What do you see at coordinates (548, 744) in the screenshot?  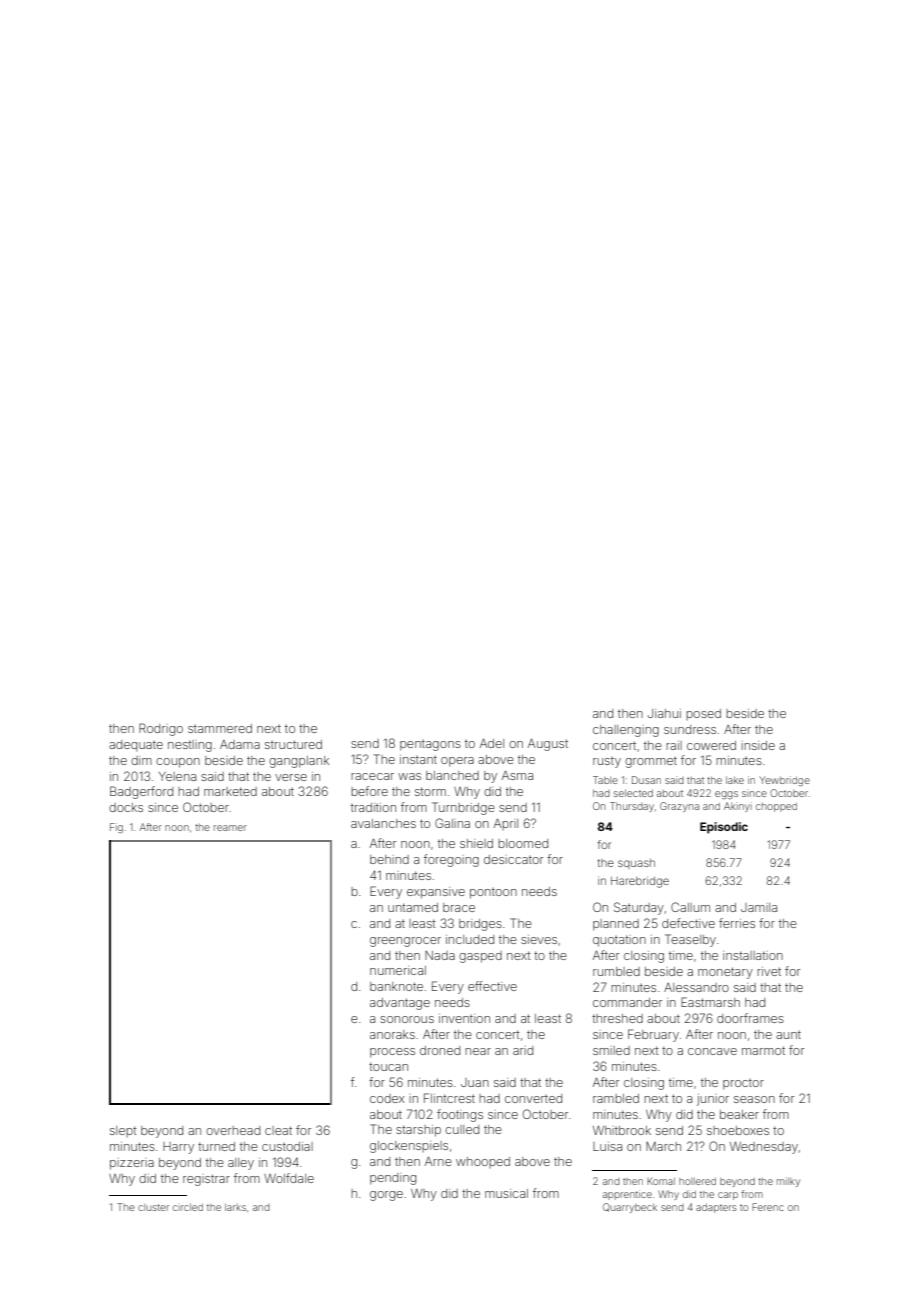 I see `August` at bounding box center [548, 744].
